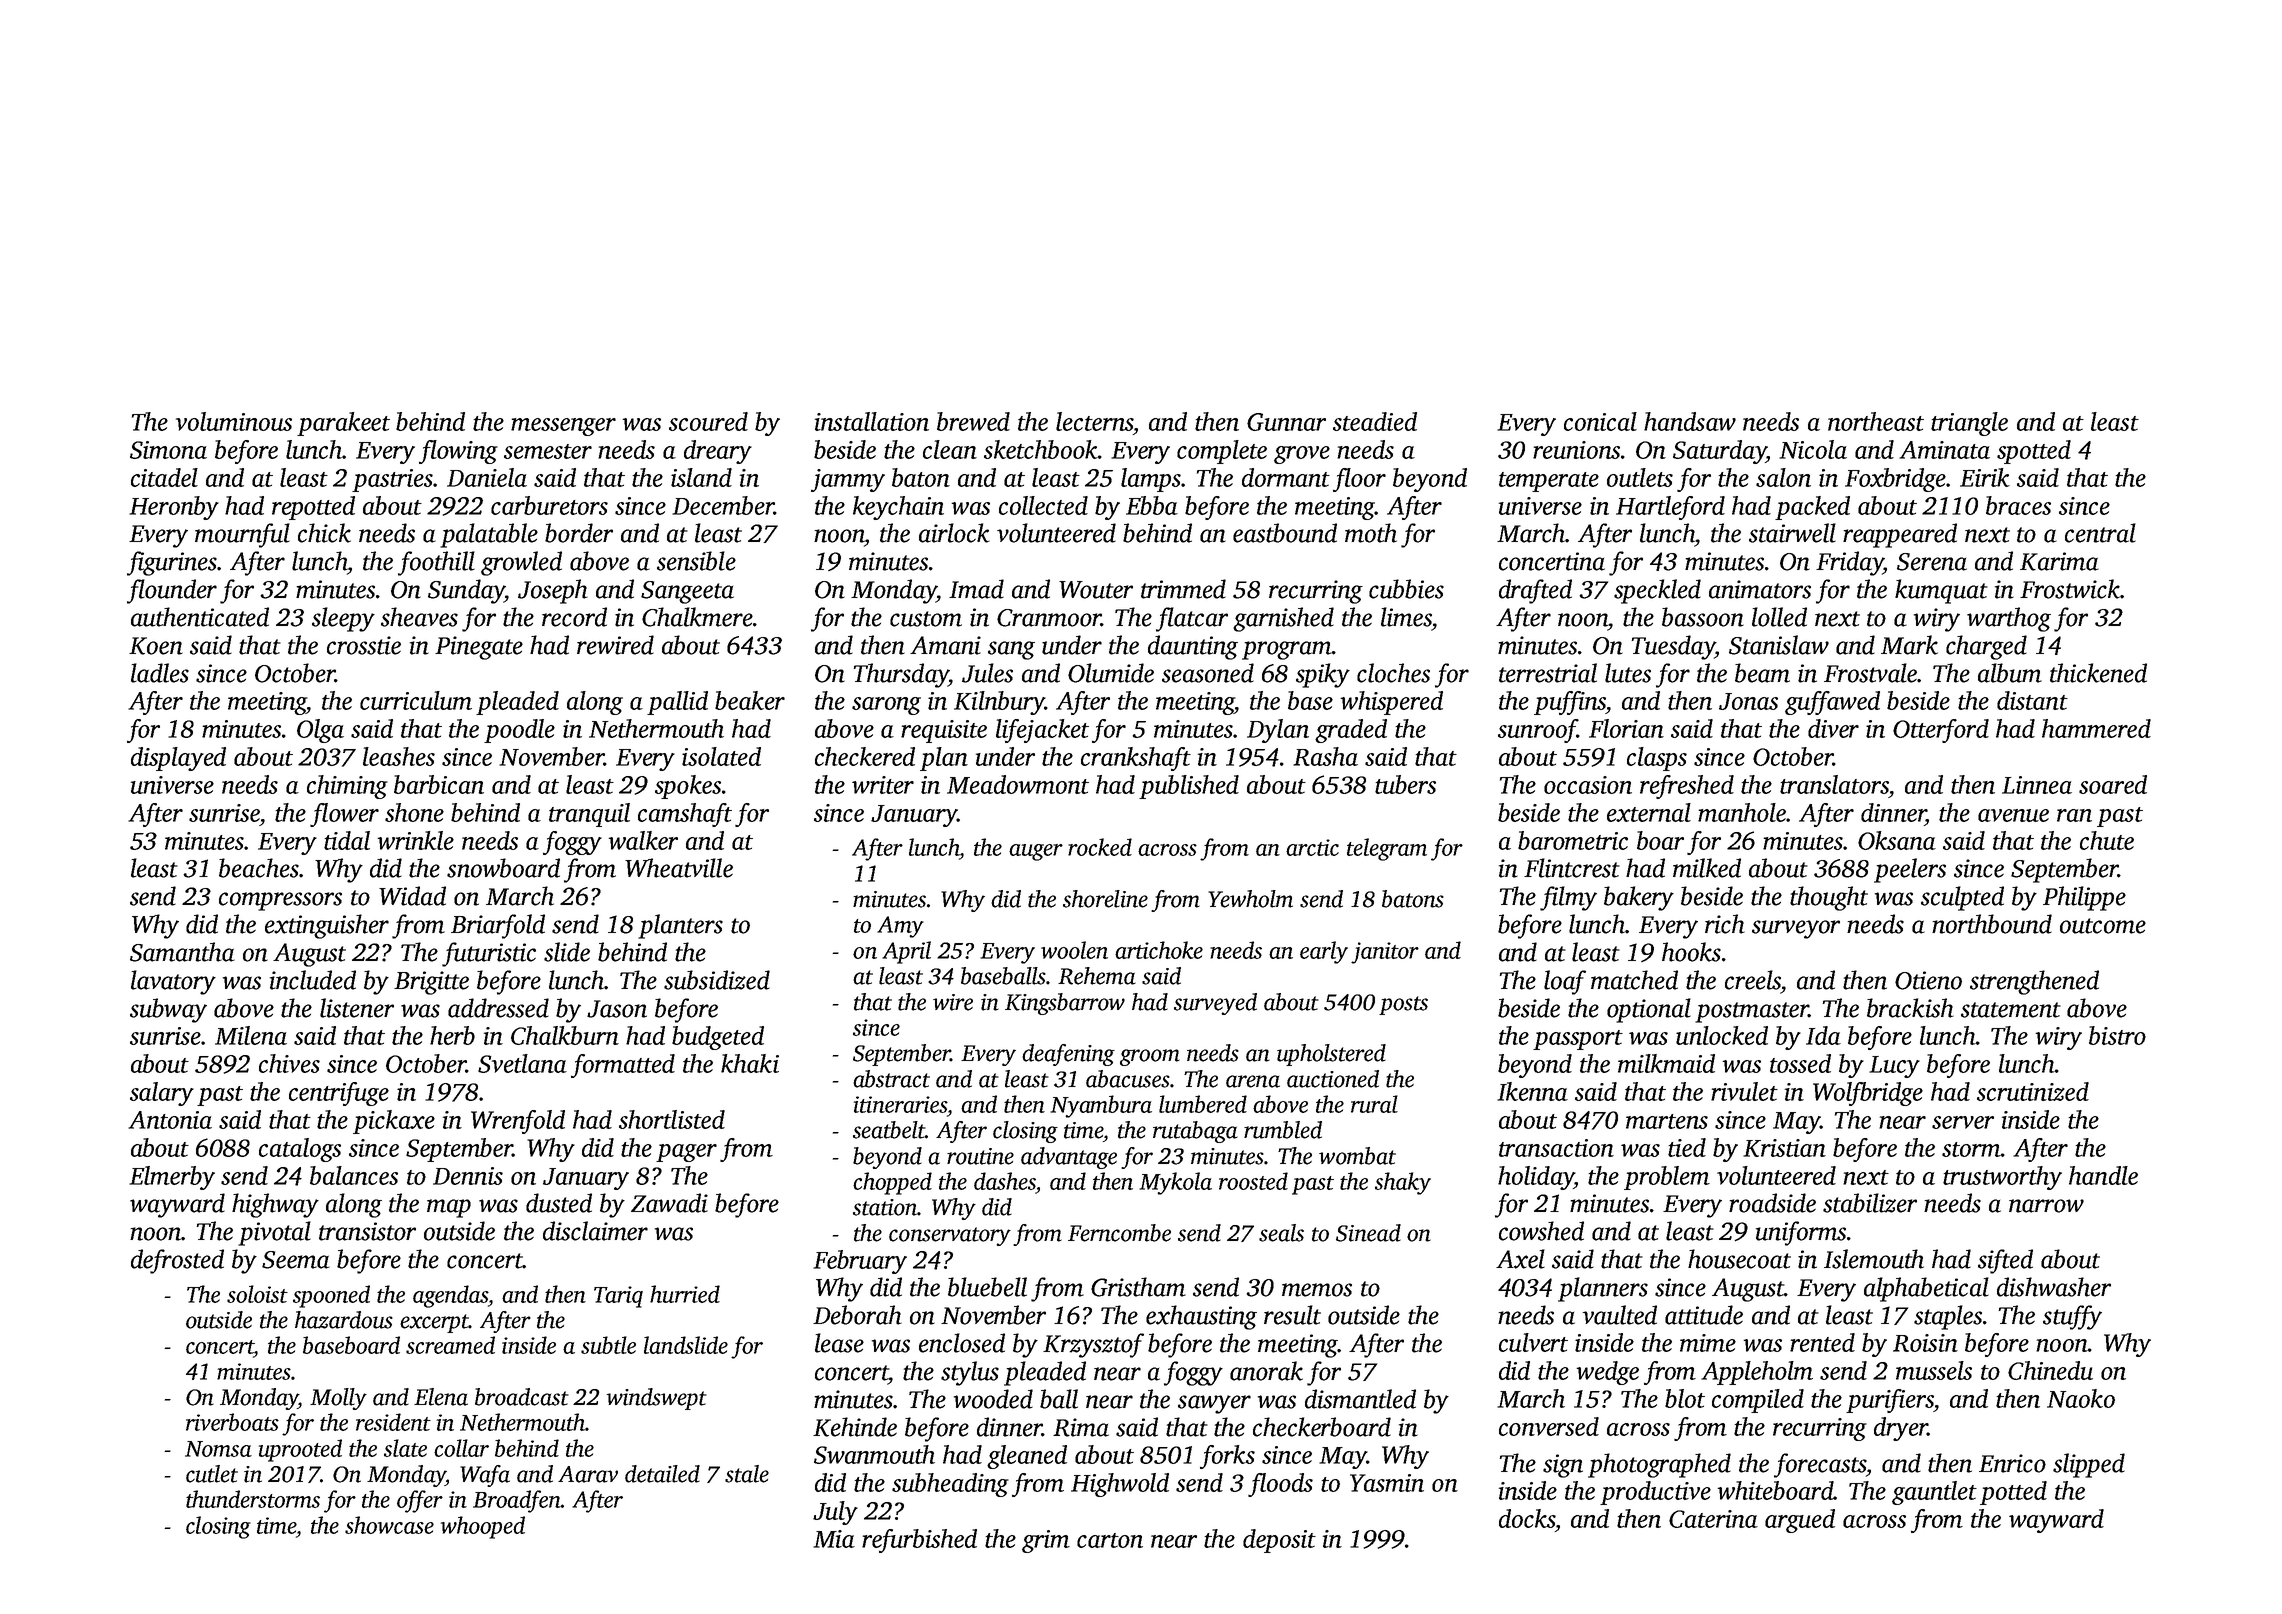  What do you see at coordinates (168, 450) in the screenshot?
I see `Simona` at bounding box center [168, 450].
